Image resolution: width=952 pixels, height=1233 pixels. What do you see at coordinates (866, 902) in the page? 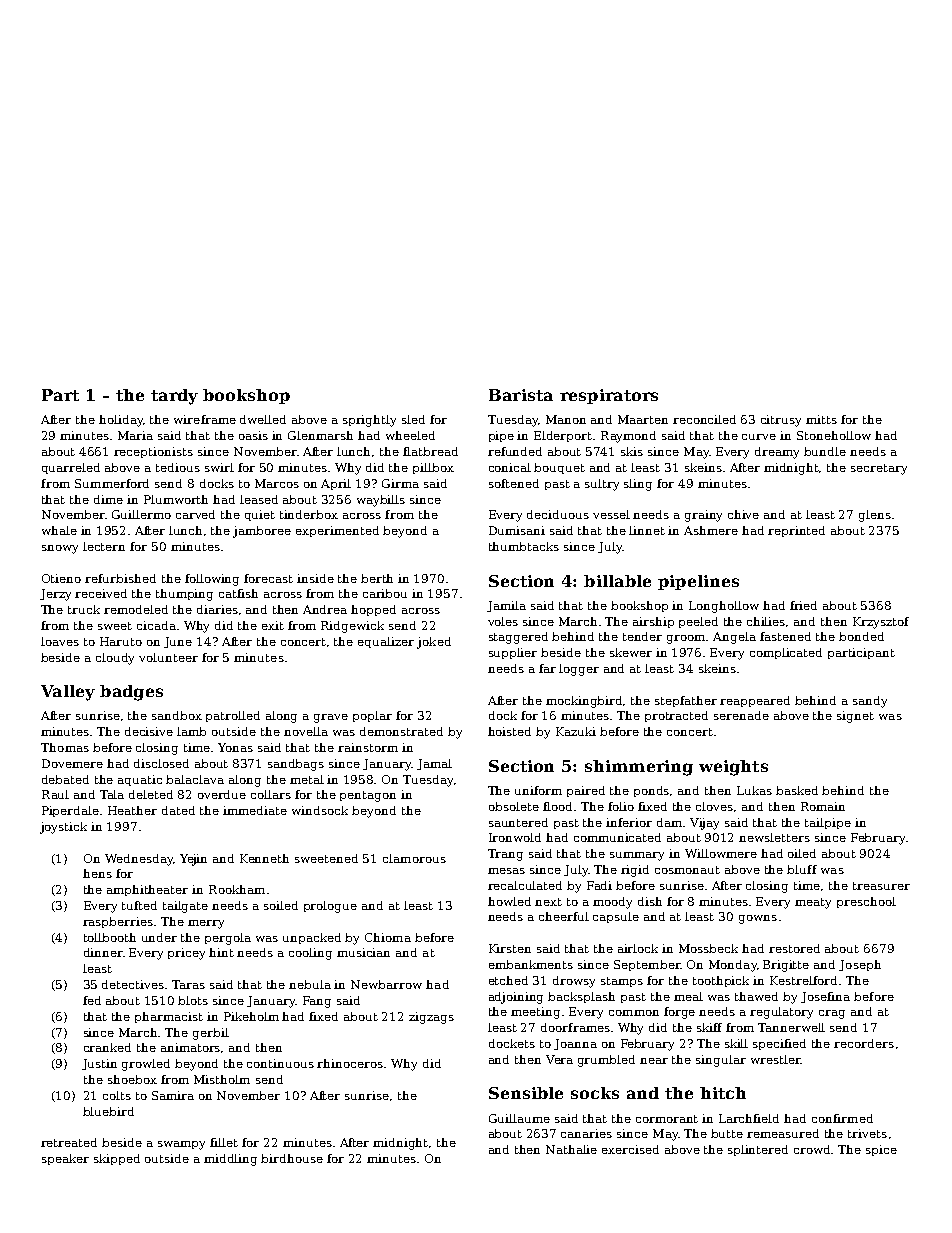
I see `preschool` at bounding box center [866, 902].
